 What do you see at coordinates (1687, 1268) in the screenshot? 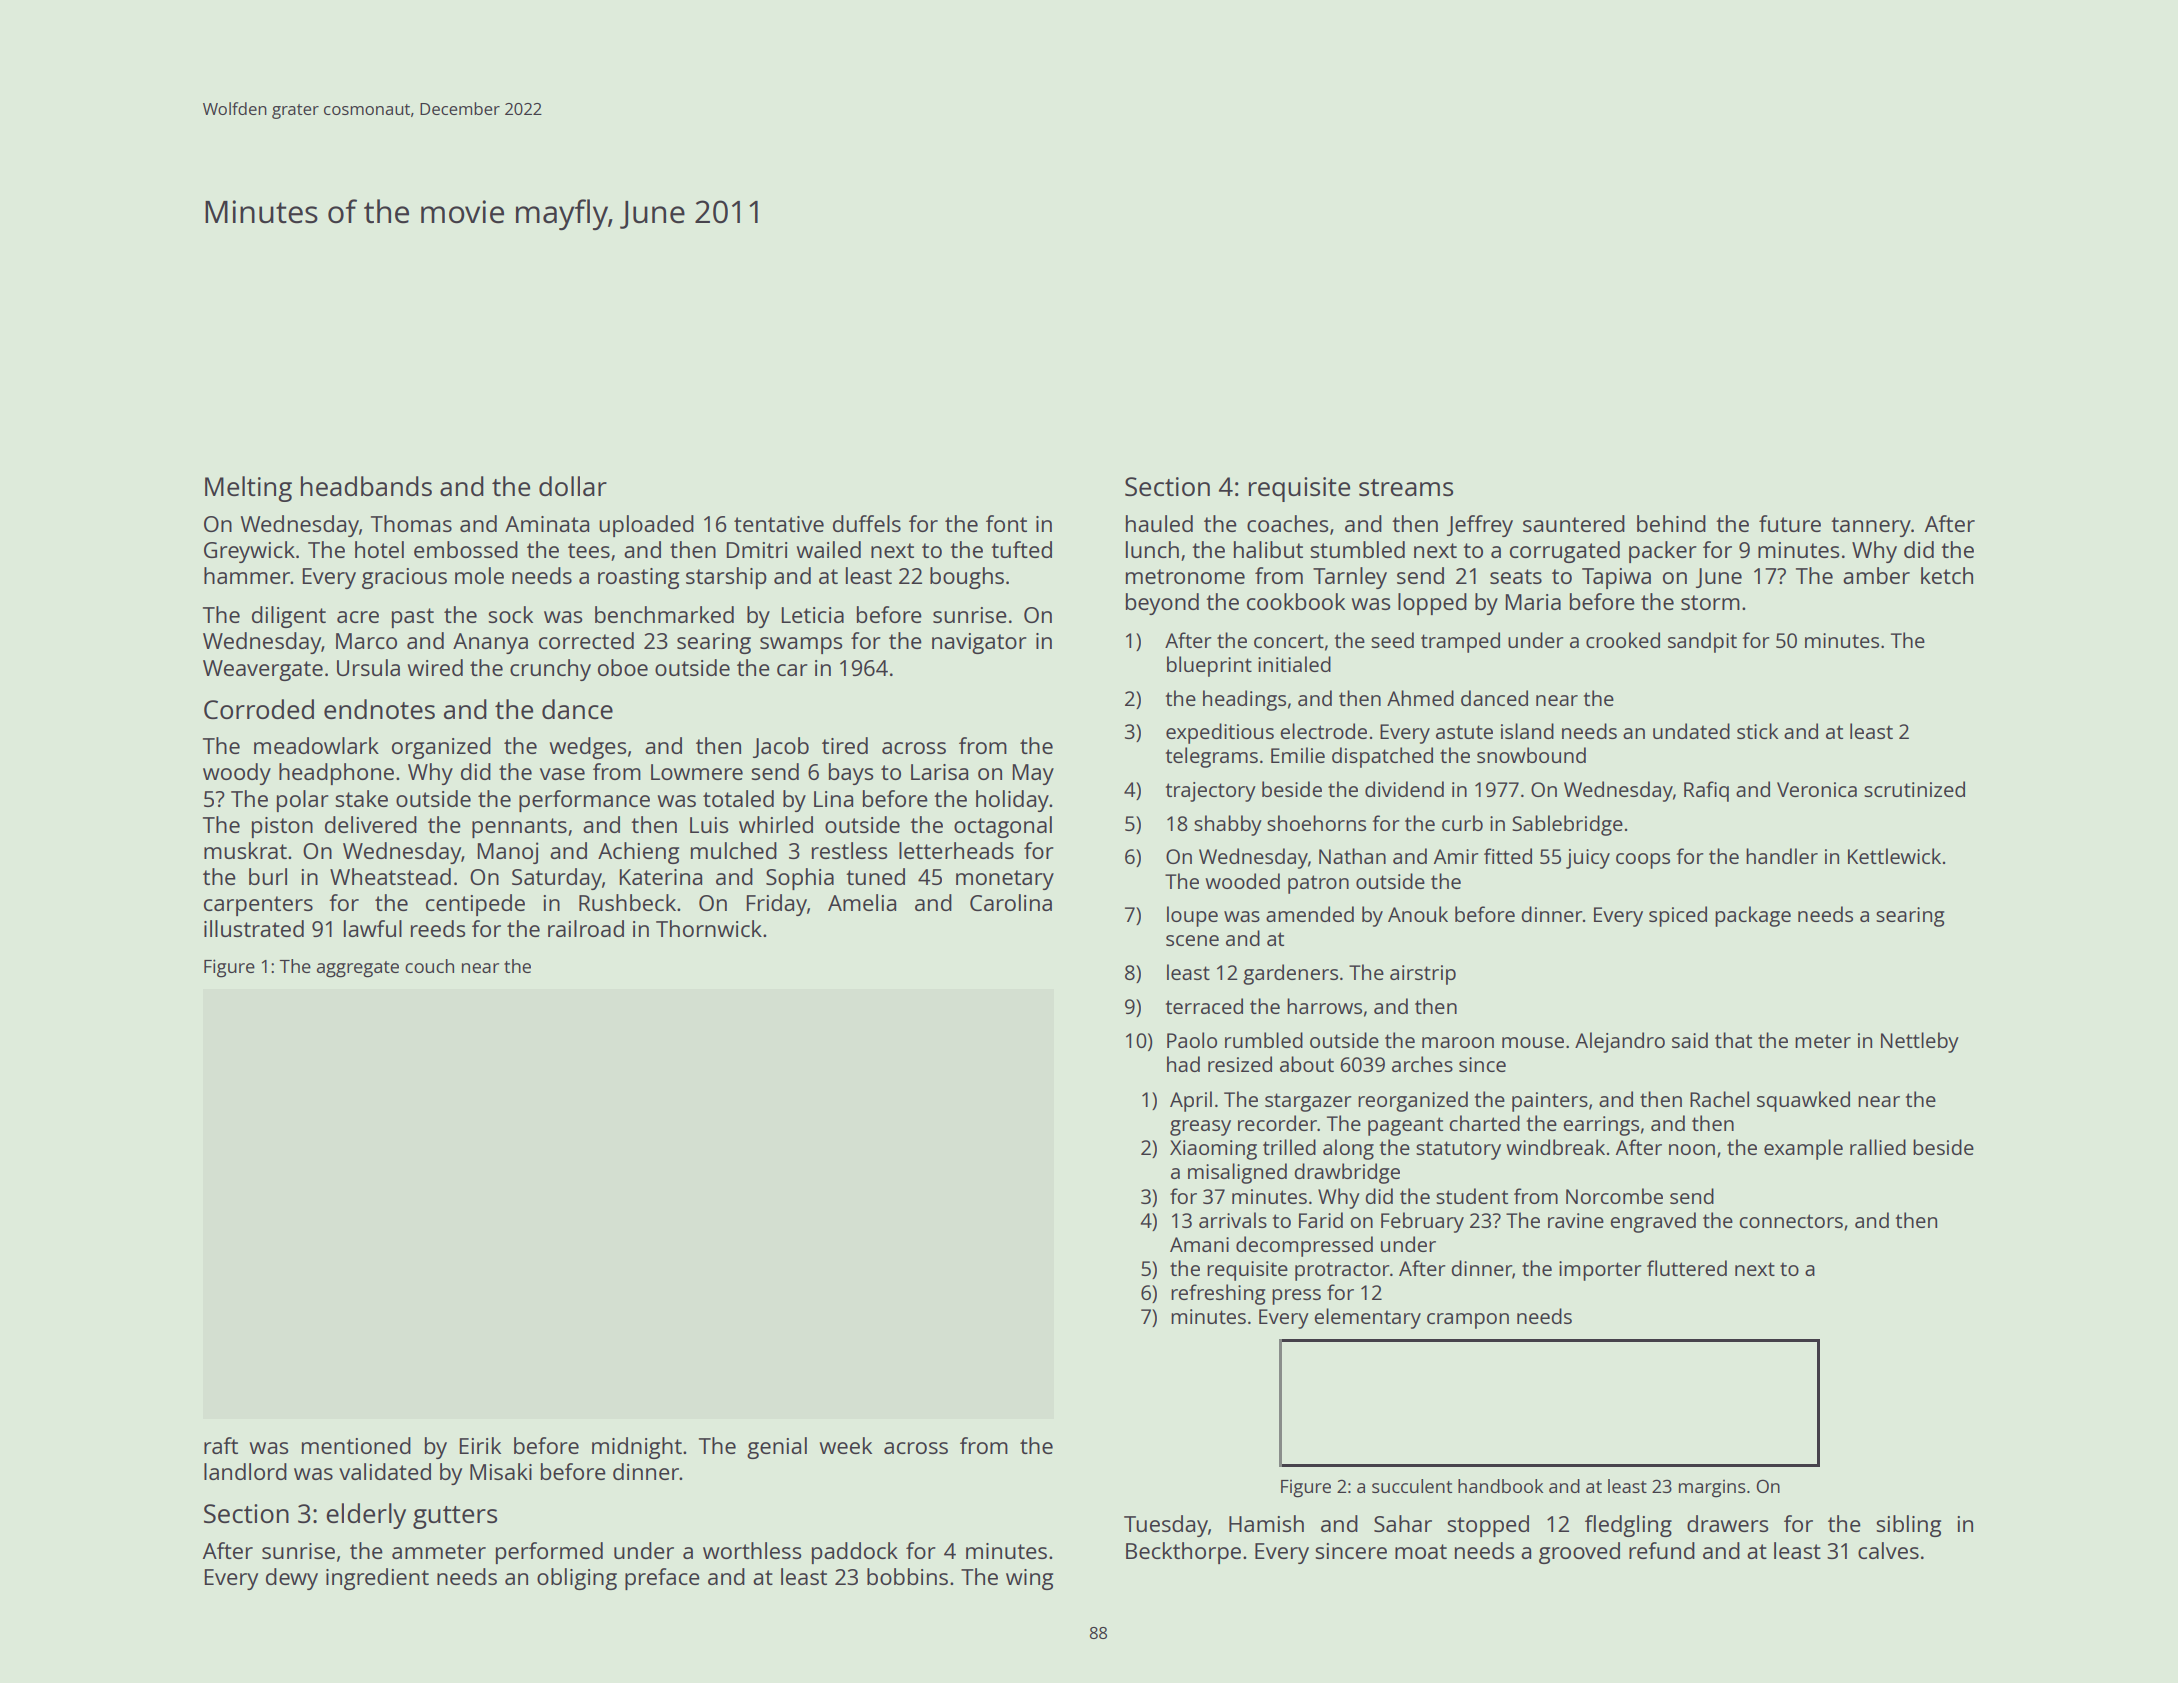
I see `fluttered` at bounding box center [1687, 1268].
